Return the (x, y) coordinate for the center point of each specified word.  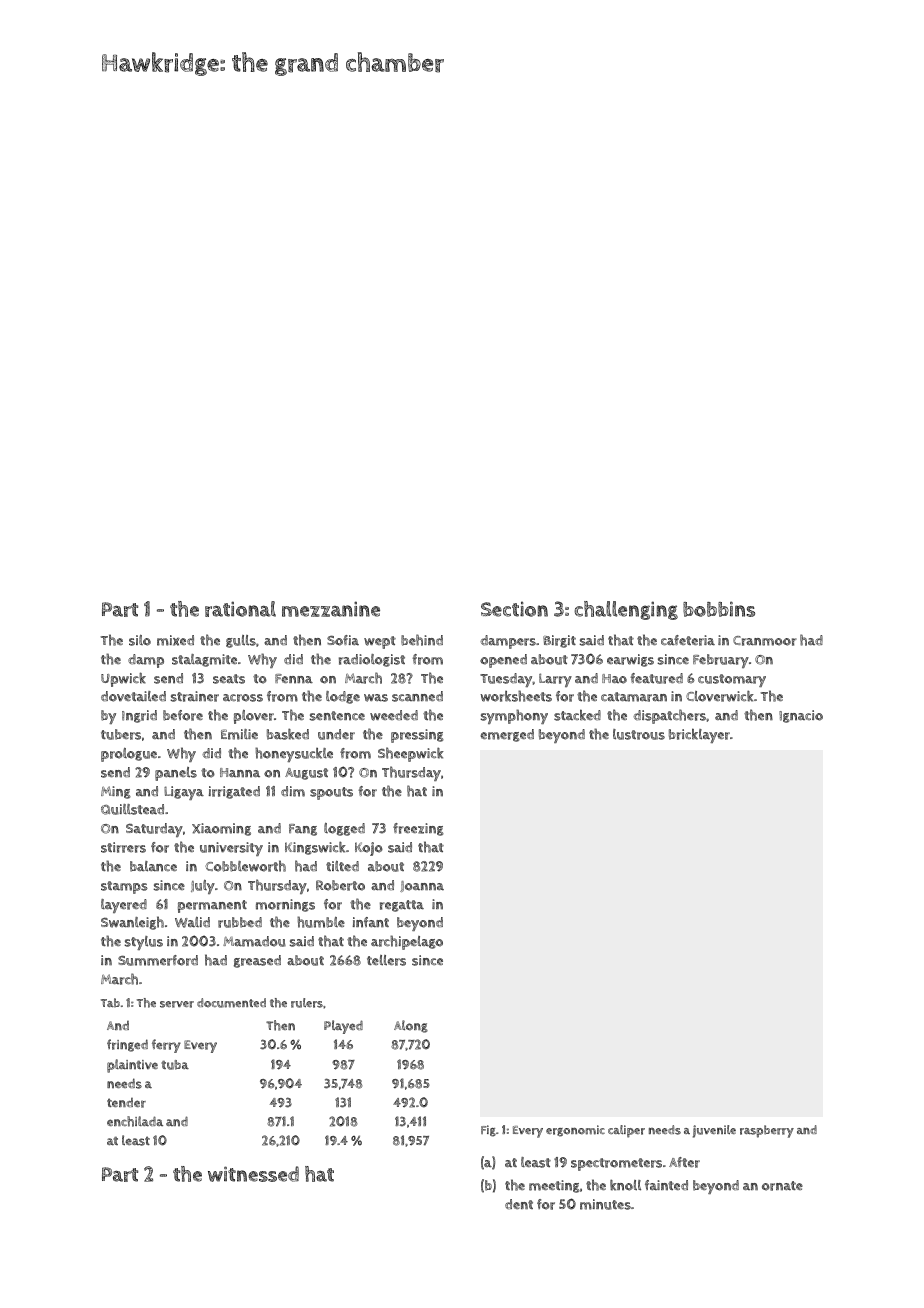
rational (240, 609)
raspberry (767, 1131)
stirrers (123, 847)
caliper (626, 1131)
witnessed (253, 1174)
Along (411, 1026)
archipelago (407, 942)
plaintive (132, 1066)
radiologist (372, 660)
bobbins (719, 609)
